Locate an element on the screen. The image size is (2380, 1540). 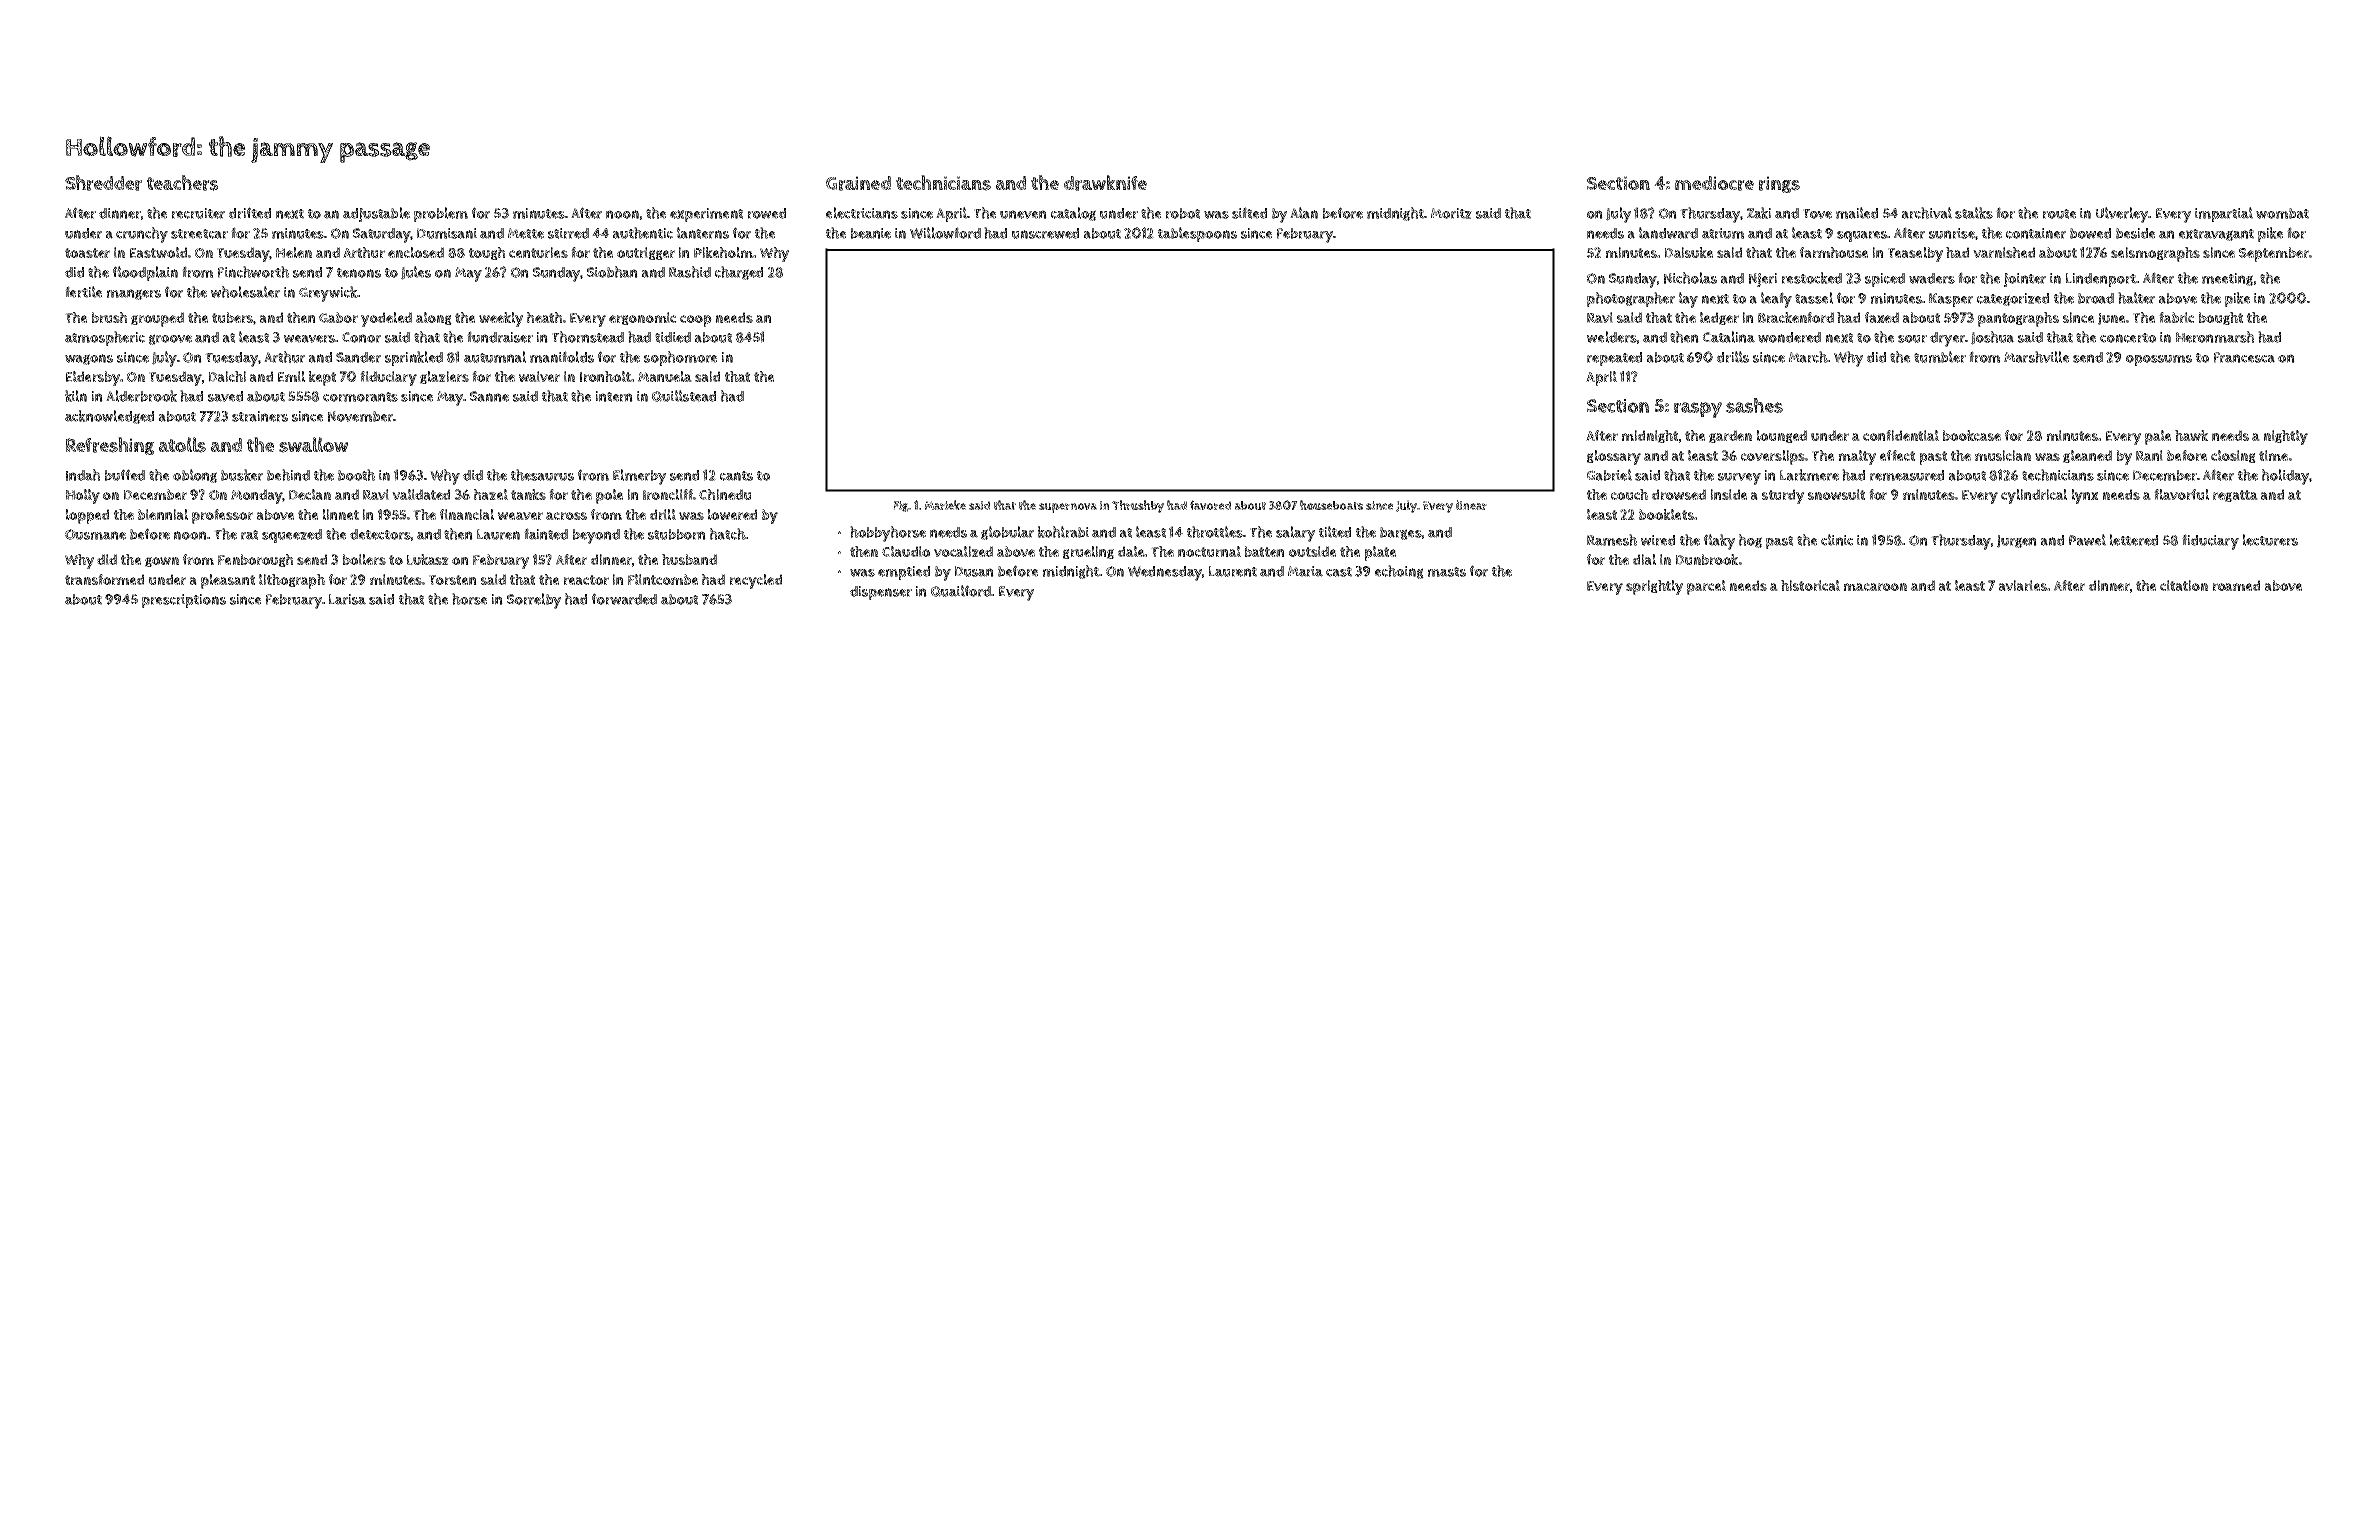
prescriptions is located at coordinates (184, 601).
